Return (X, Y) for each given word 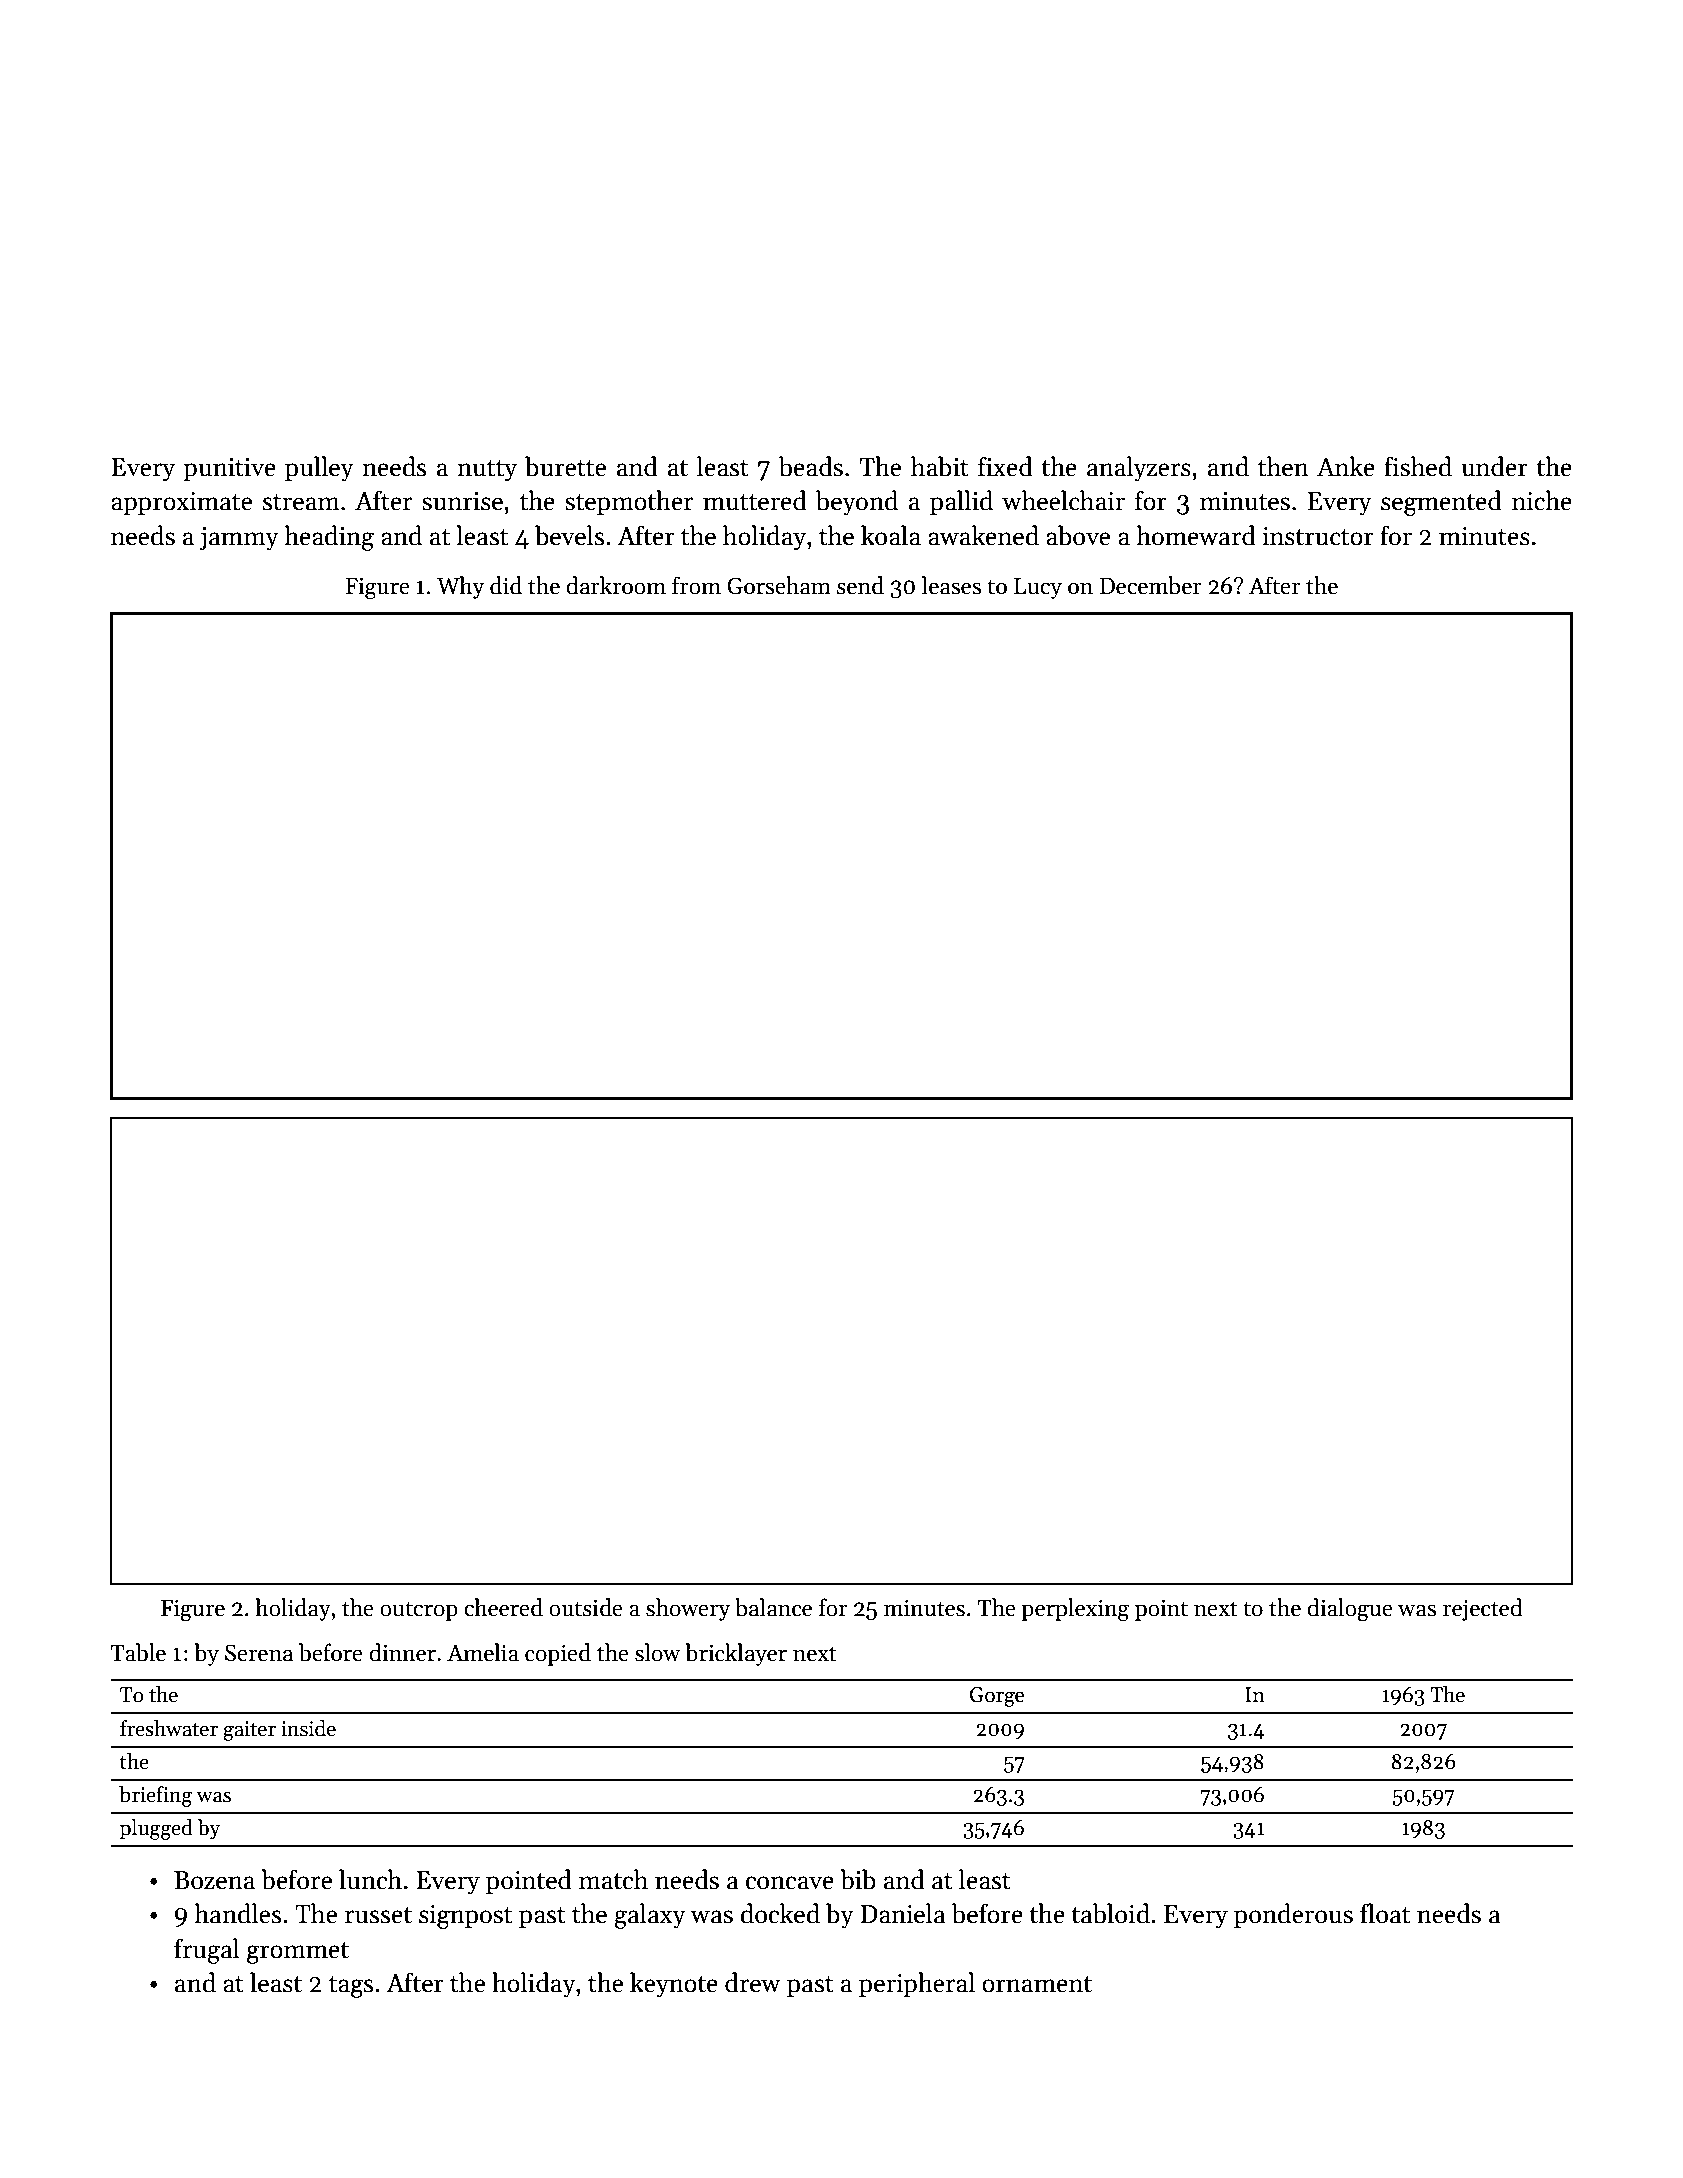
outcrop (419, 1611)
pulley (319, 469)
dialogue (1350, 1610)
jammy (239, 539)
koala (891, 535)
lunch (370, 1879)
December (1151, 585)
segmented (1441, 503)
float (1385, 1913)
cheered (503, 1607)
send (860, 585)
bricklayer (736, 1654)
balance (773, 1607)
